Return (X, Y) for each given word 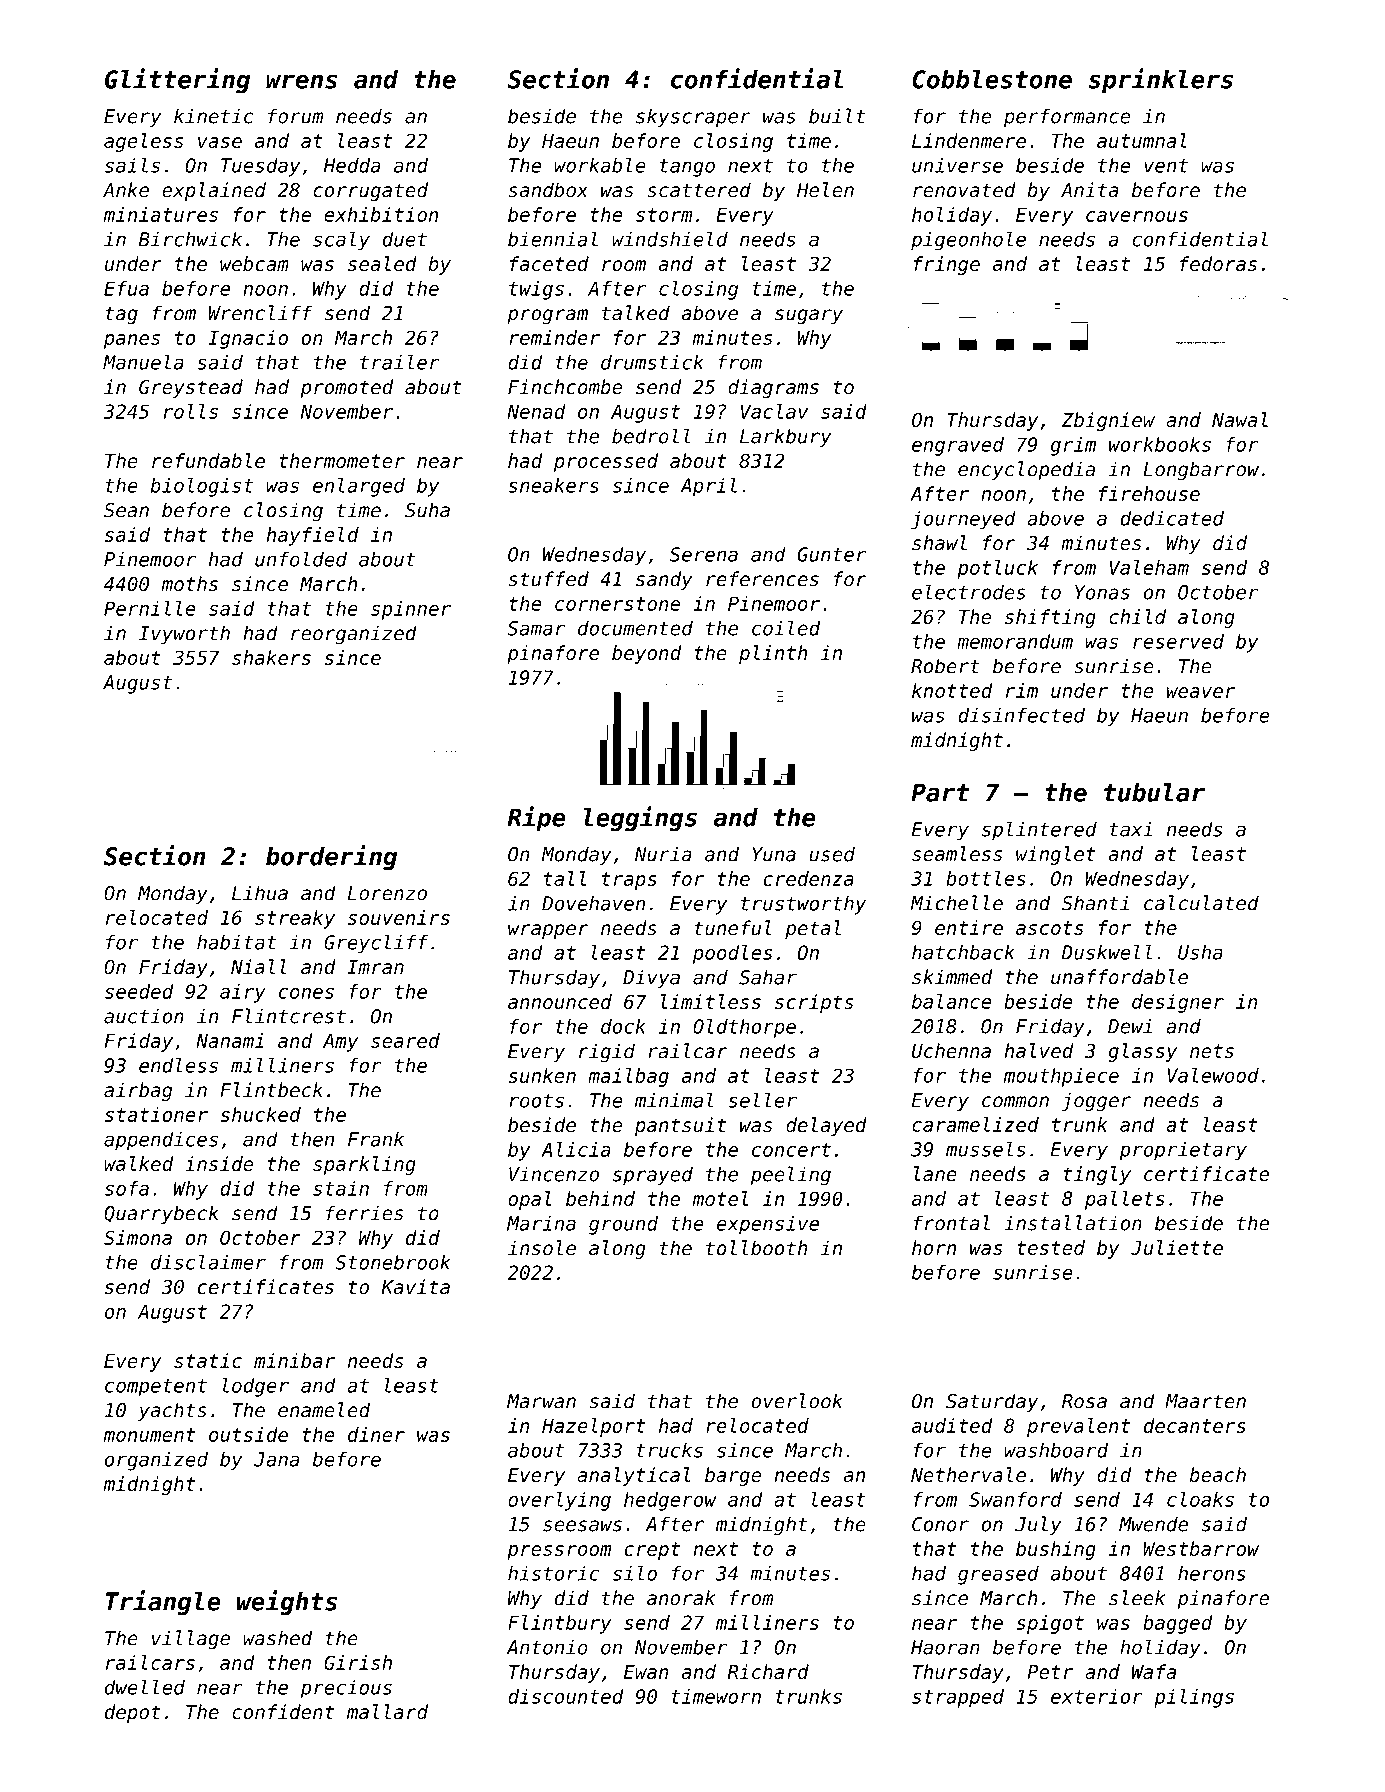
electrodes (969, 592)
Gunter (831, 554)
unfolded (301, 559)
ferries (365, 1213)
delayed (826, 1126)
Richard (768, 1671)
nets (1212, 1051)
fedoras (1218, 263)
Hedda (352, 165)
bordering (331, 858)
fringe (947, 265)
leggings (640, 819)
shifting (1050, 618)
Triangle (163, 1603)
